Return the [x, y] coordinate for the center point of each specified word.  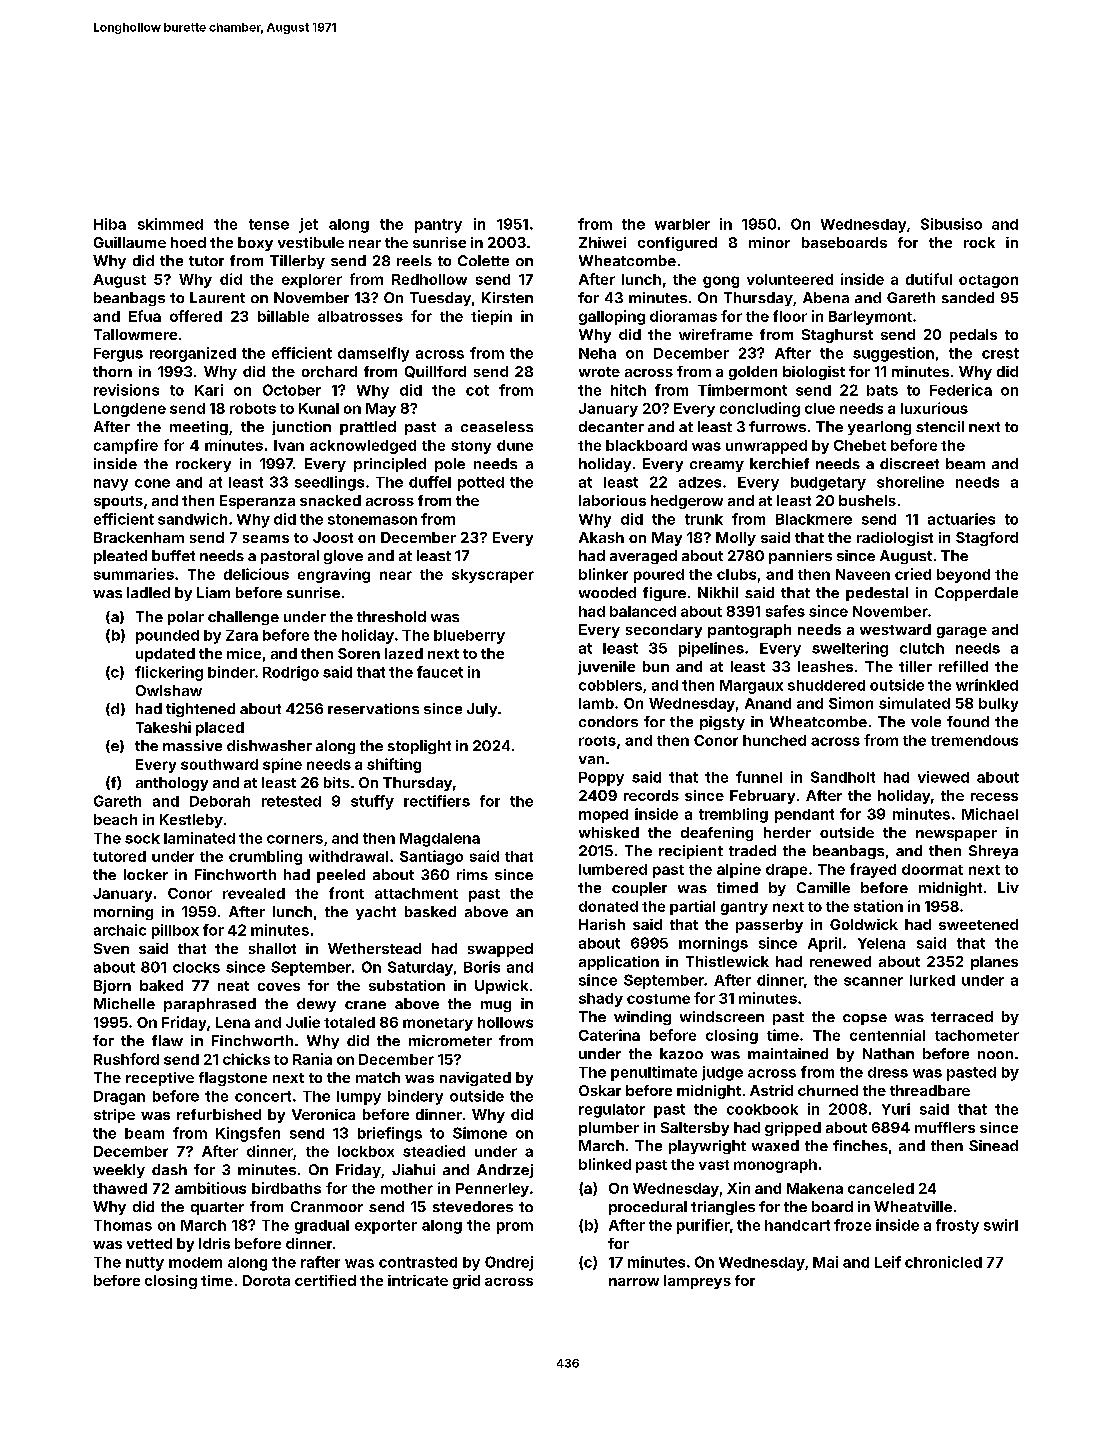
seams [266, 539]
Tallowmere [135, 334]
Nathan [888, 1053]
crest [1000, 353]
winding [642, 1018]
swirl [1001, 1225]
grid [466, 1282]
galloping [612, 317]
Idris [214, 1243]
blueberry [469, 637]
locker [146, 874]
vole [926, 721]
